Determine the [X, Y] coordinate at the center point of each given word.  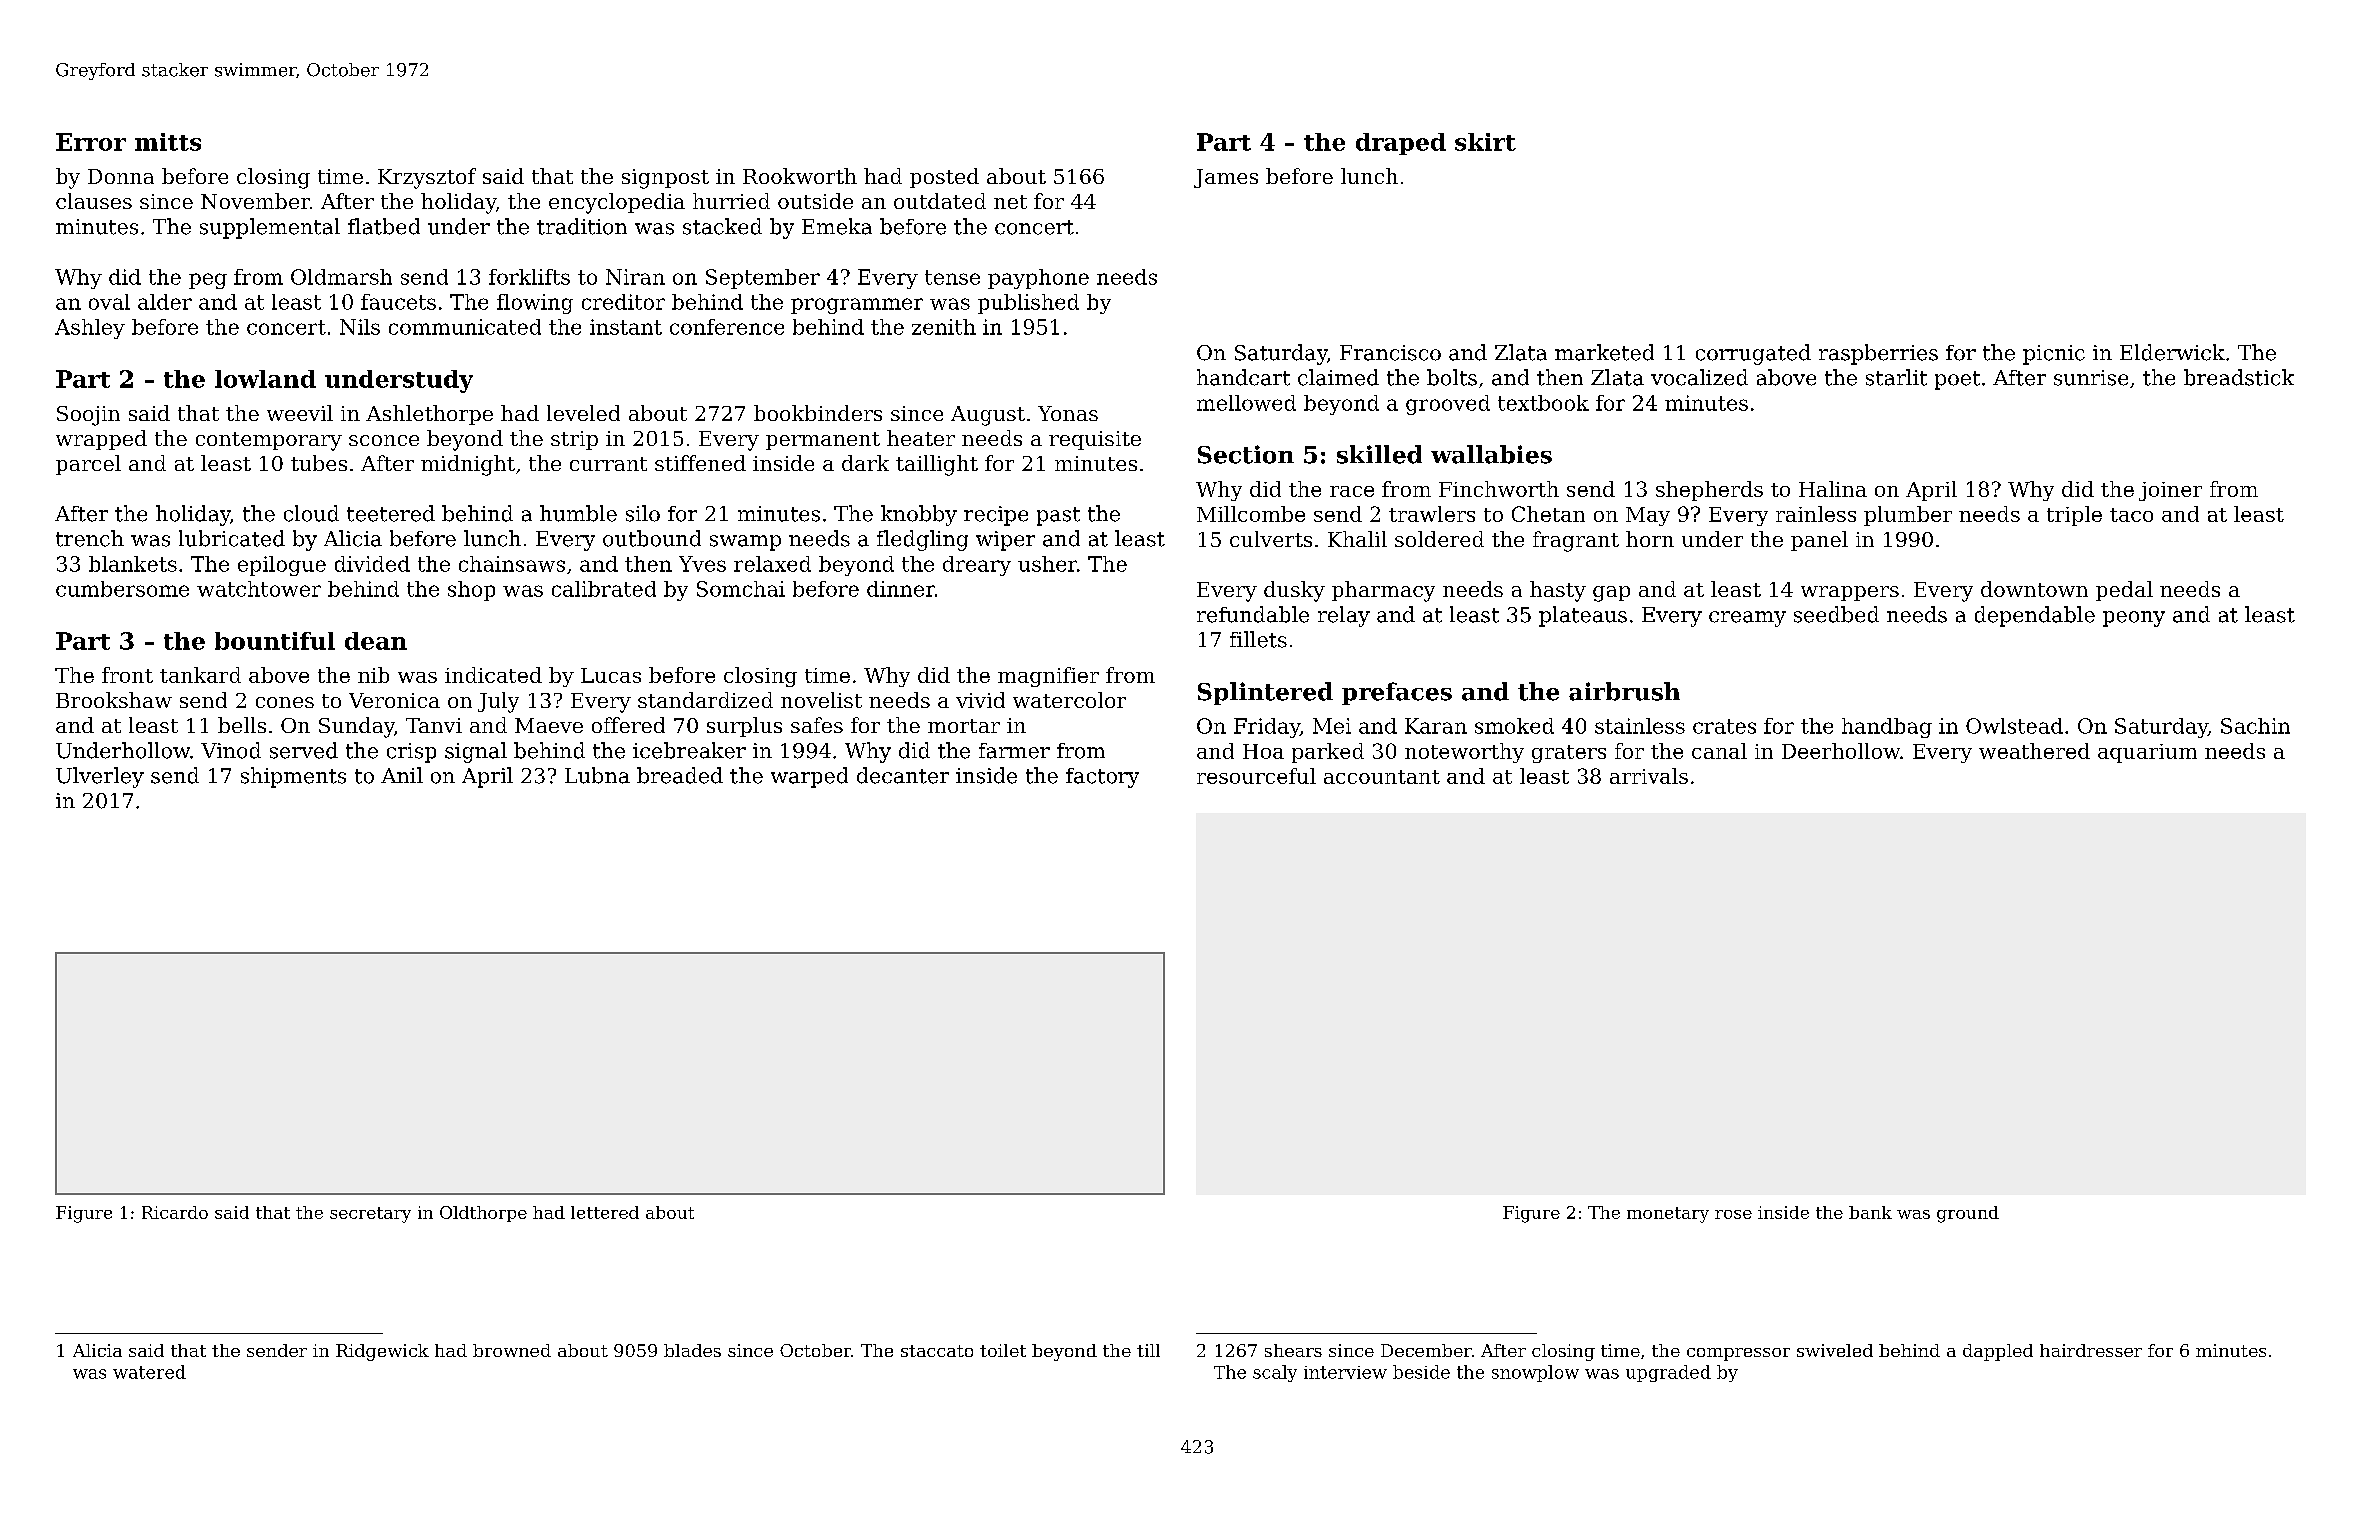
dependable [2035, 616]
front [127, 675]
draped [1401, 144]
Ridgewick [382, 1352]
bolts [1452, 377]
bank [1870, 1212]
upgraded [1668, 1373]
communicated [465, 327]
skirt [1485, 142]
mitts [168, 142]
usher [1047, 564]
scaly [1275, 1373]
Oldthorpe [483, 1214]
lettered [605, 1212]
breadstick [2239, 377]
